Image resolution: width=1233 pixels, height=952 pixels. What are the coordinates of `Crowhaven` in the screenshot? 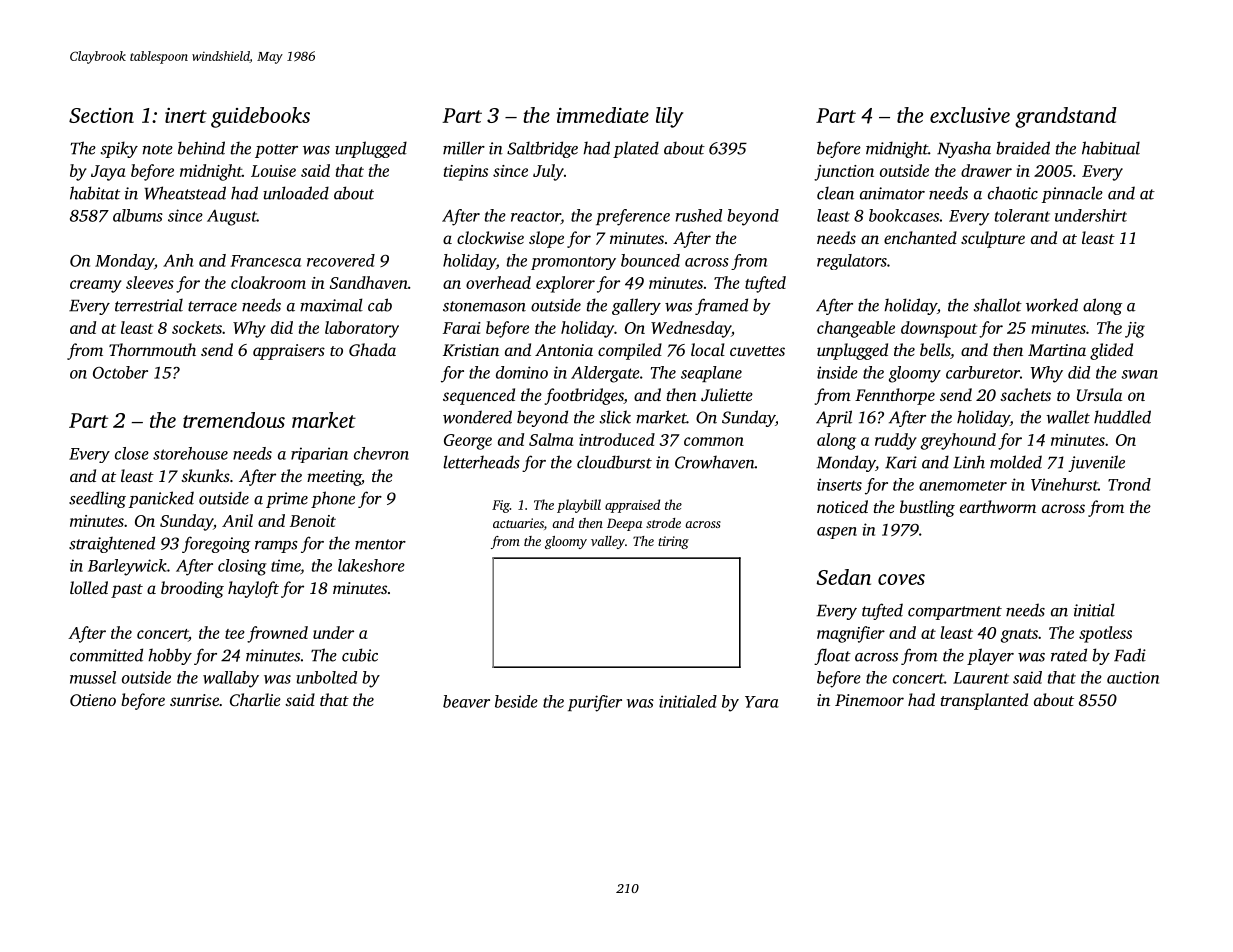 It's located at (715, 462).
